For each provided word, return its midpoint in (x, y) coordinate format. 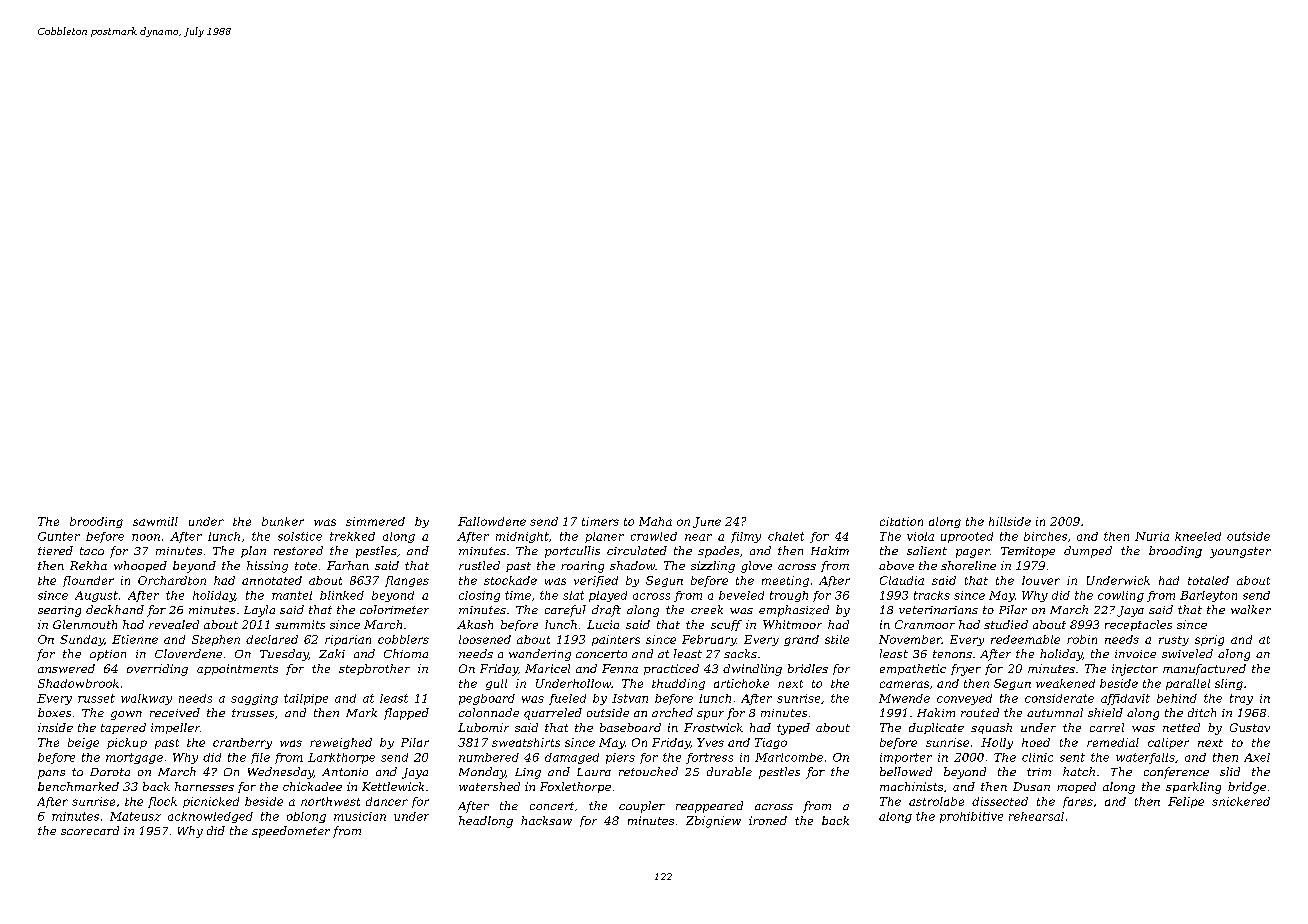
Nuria (1152, 536)
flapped (406, 714)
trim (1039, 772)
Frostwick (713, 727)
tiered (55, 550)
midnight (522, 537)
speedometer (291, 832)
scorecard (90, 830)
